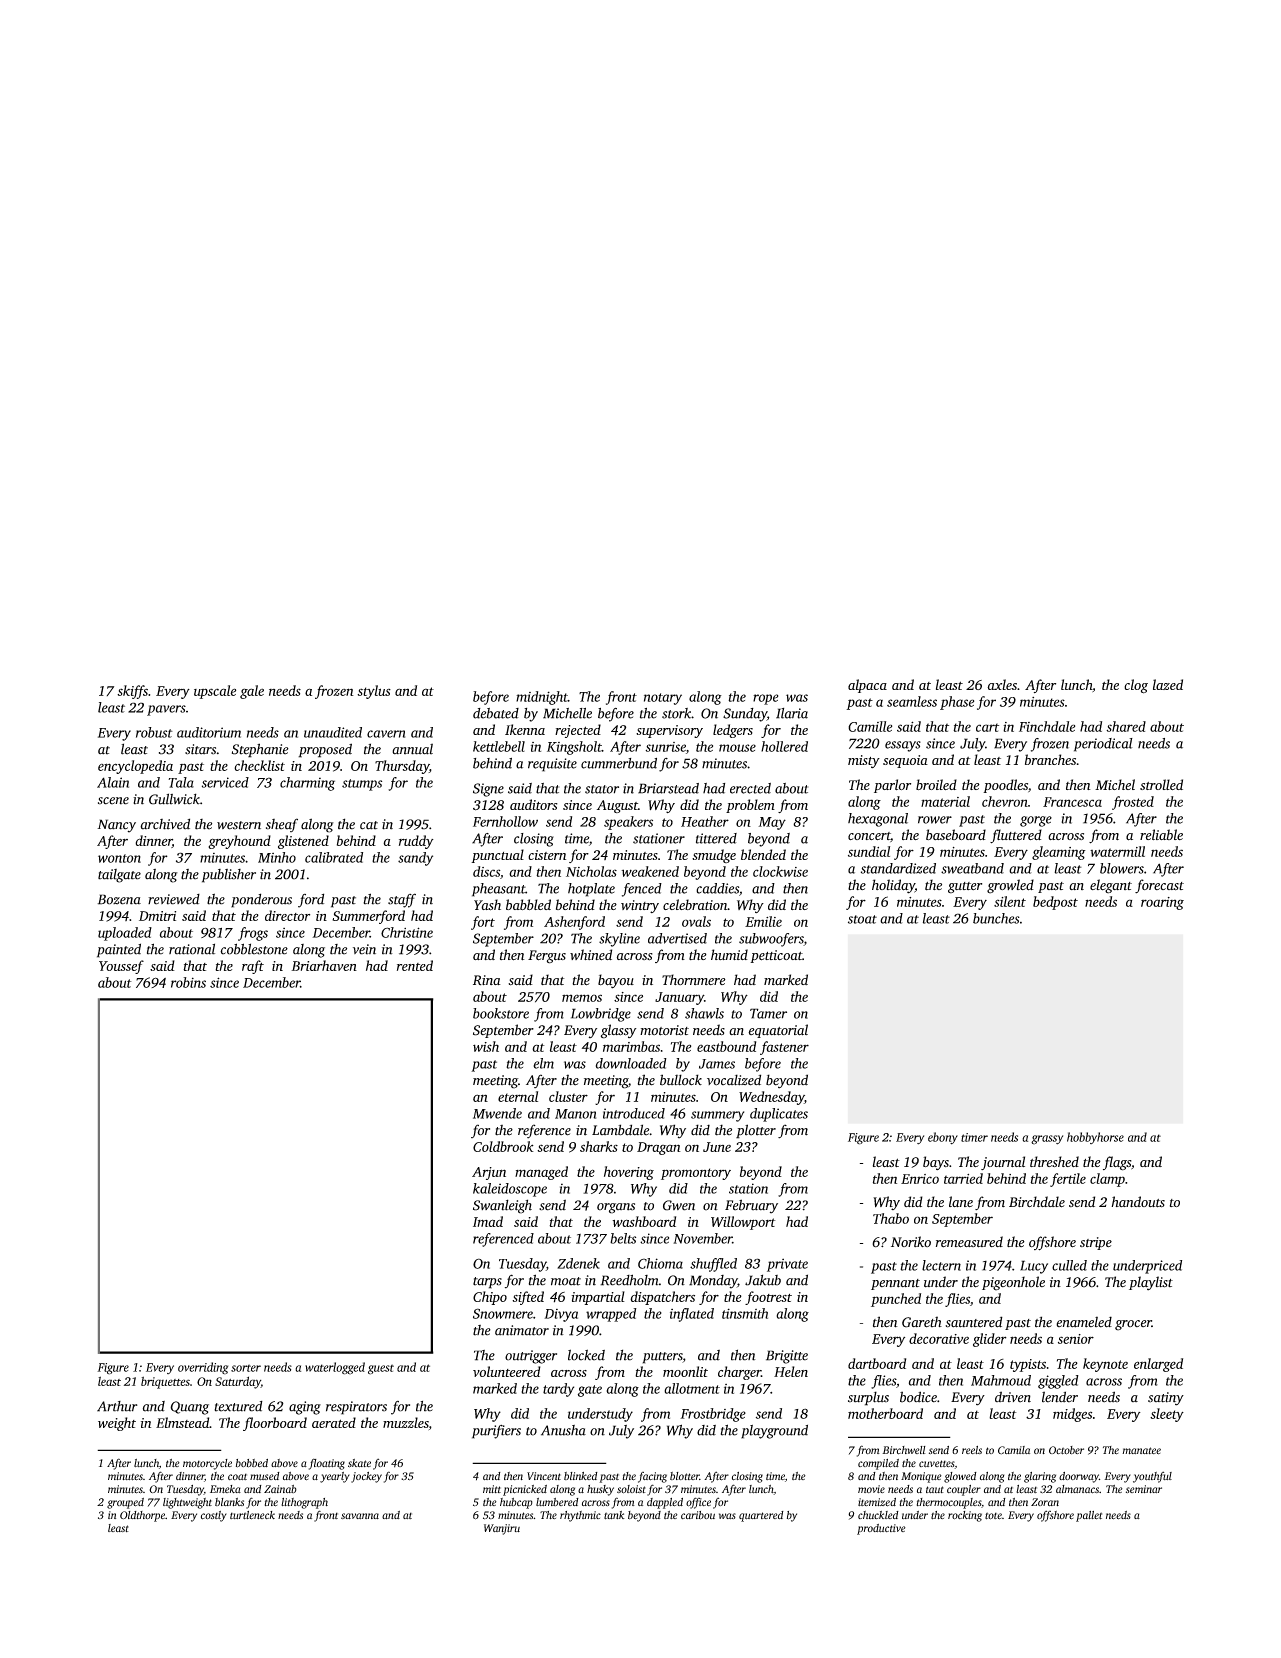 The height and width of the screenshot is (1658, 1281). Describe the element at coordinates (614, 1515) in the screenshot. I see `tank` at that location.
